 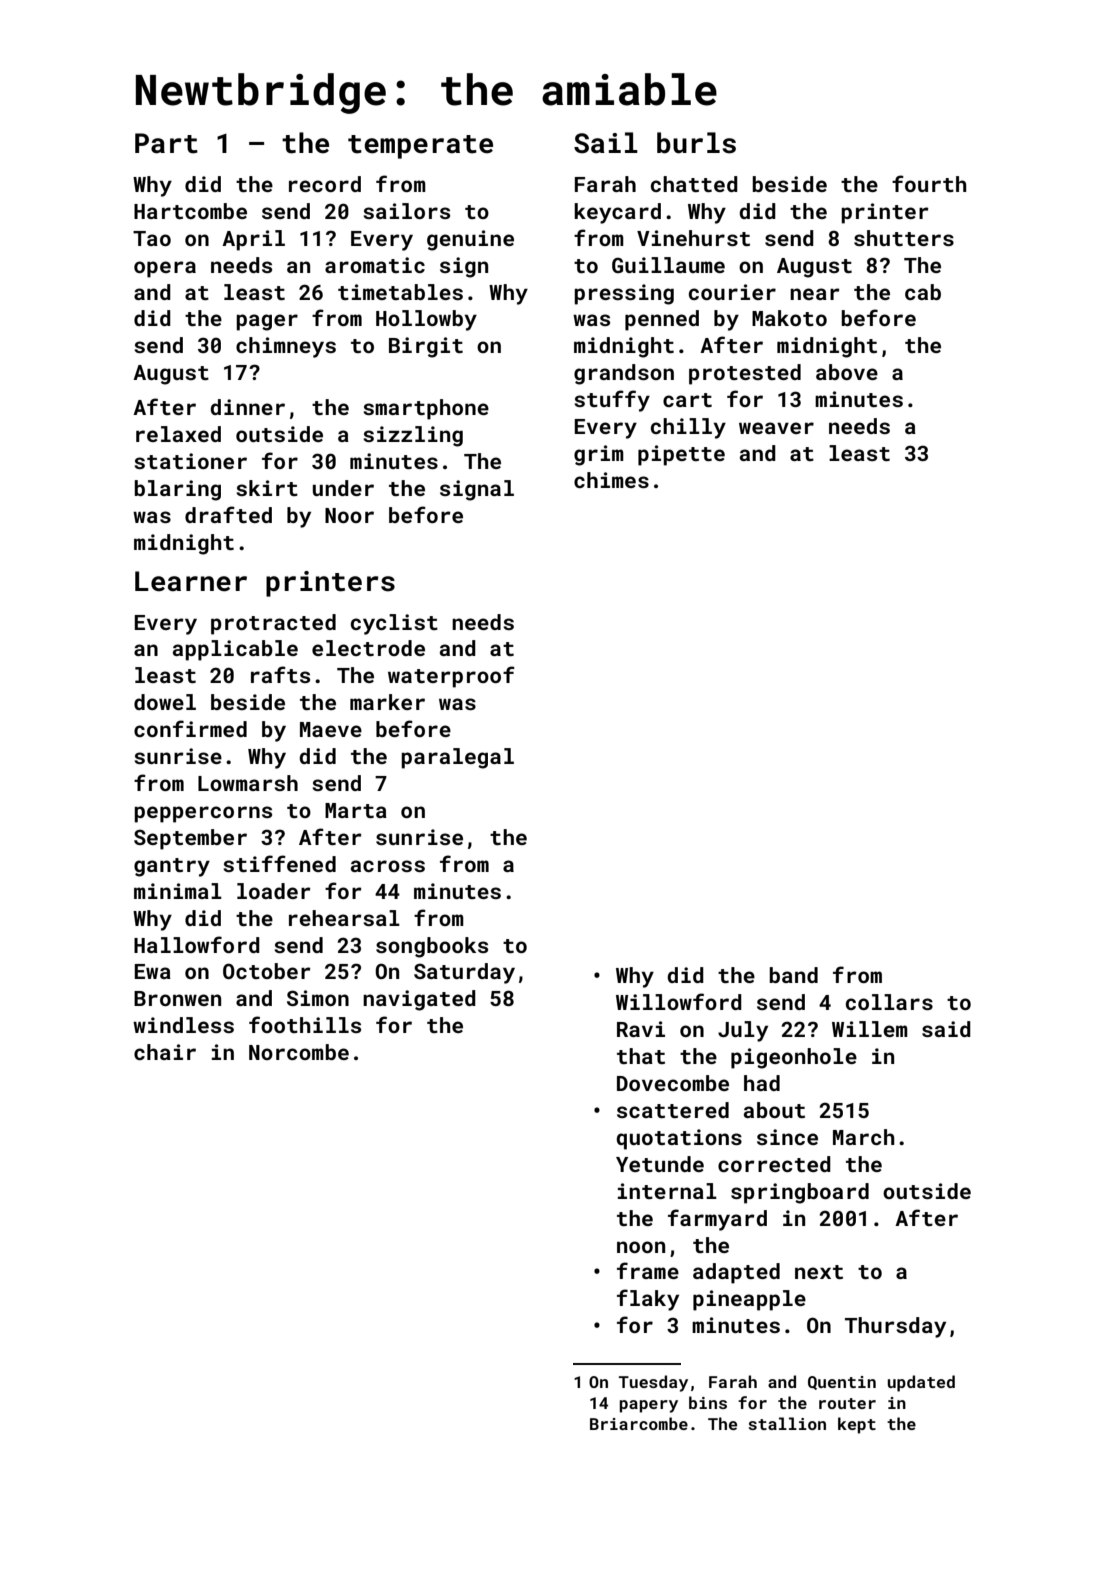 I want to click on record, so click(x=325, y=184).
